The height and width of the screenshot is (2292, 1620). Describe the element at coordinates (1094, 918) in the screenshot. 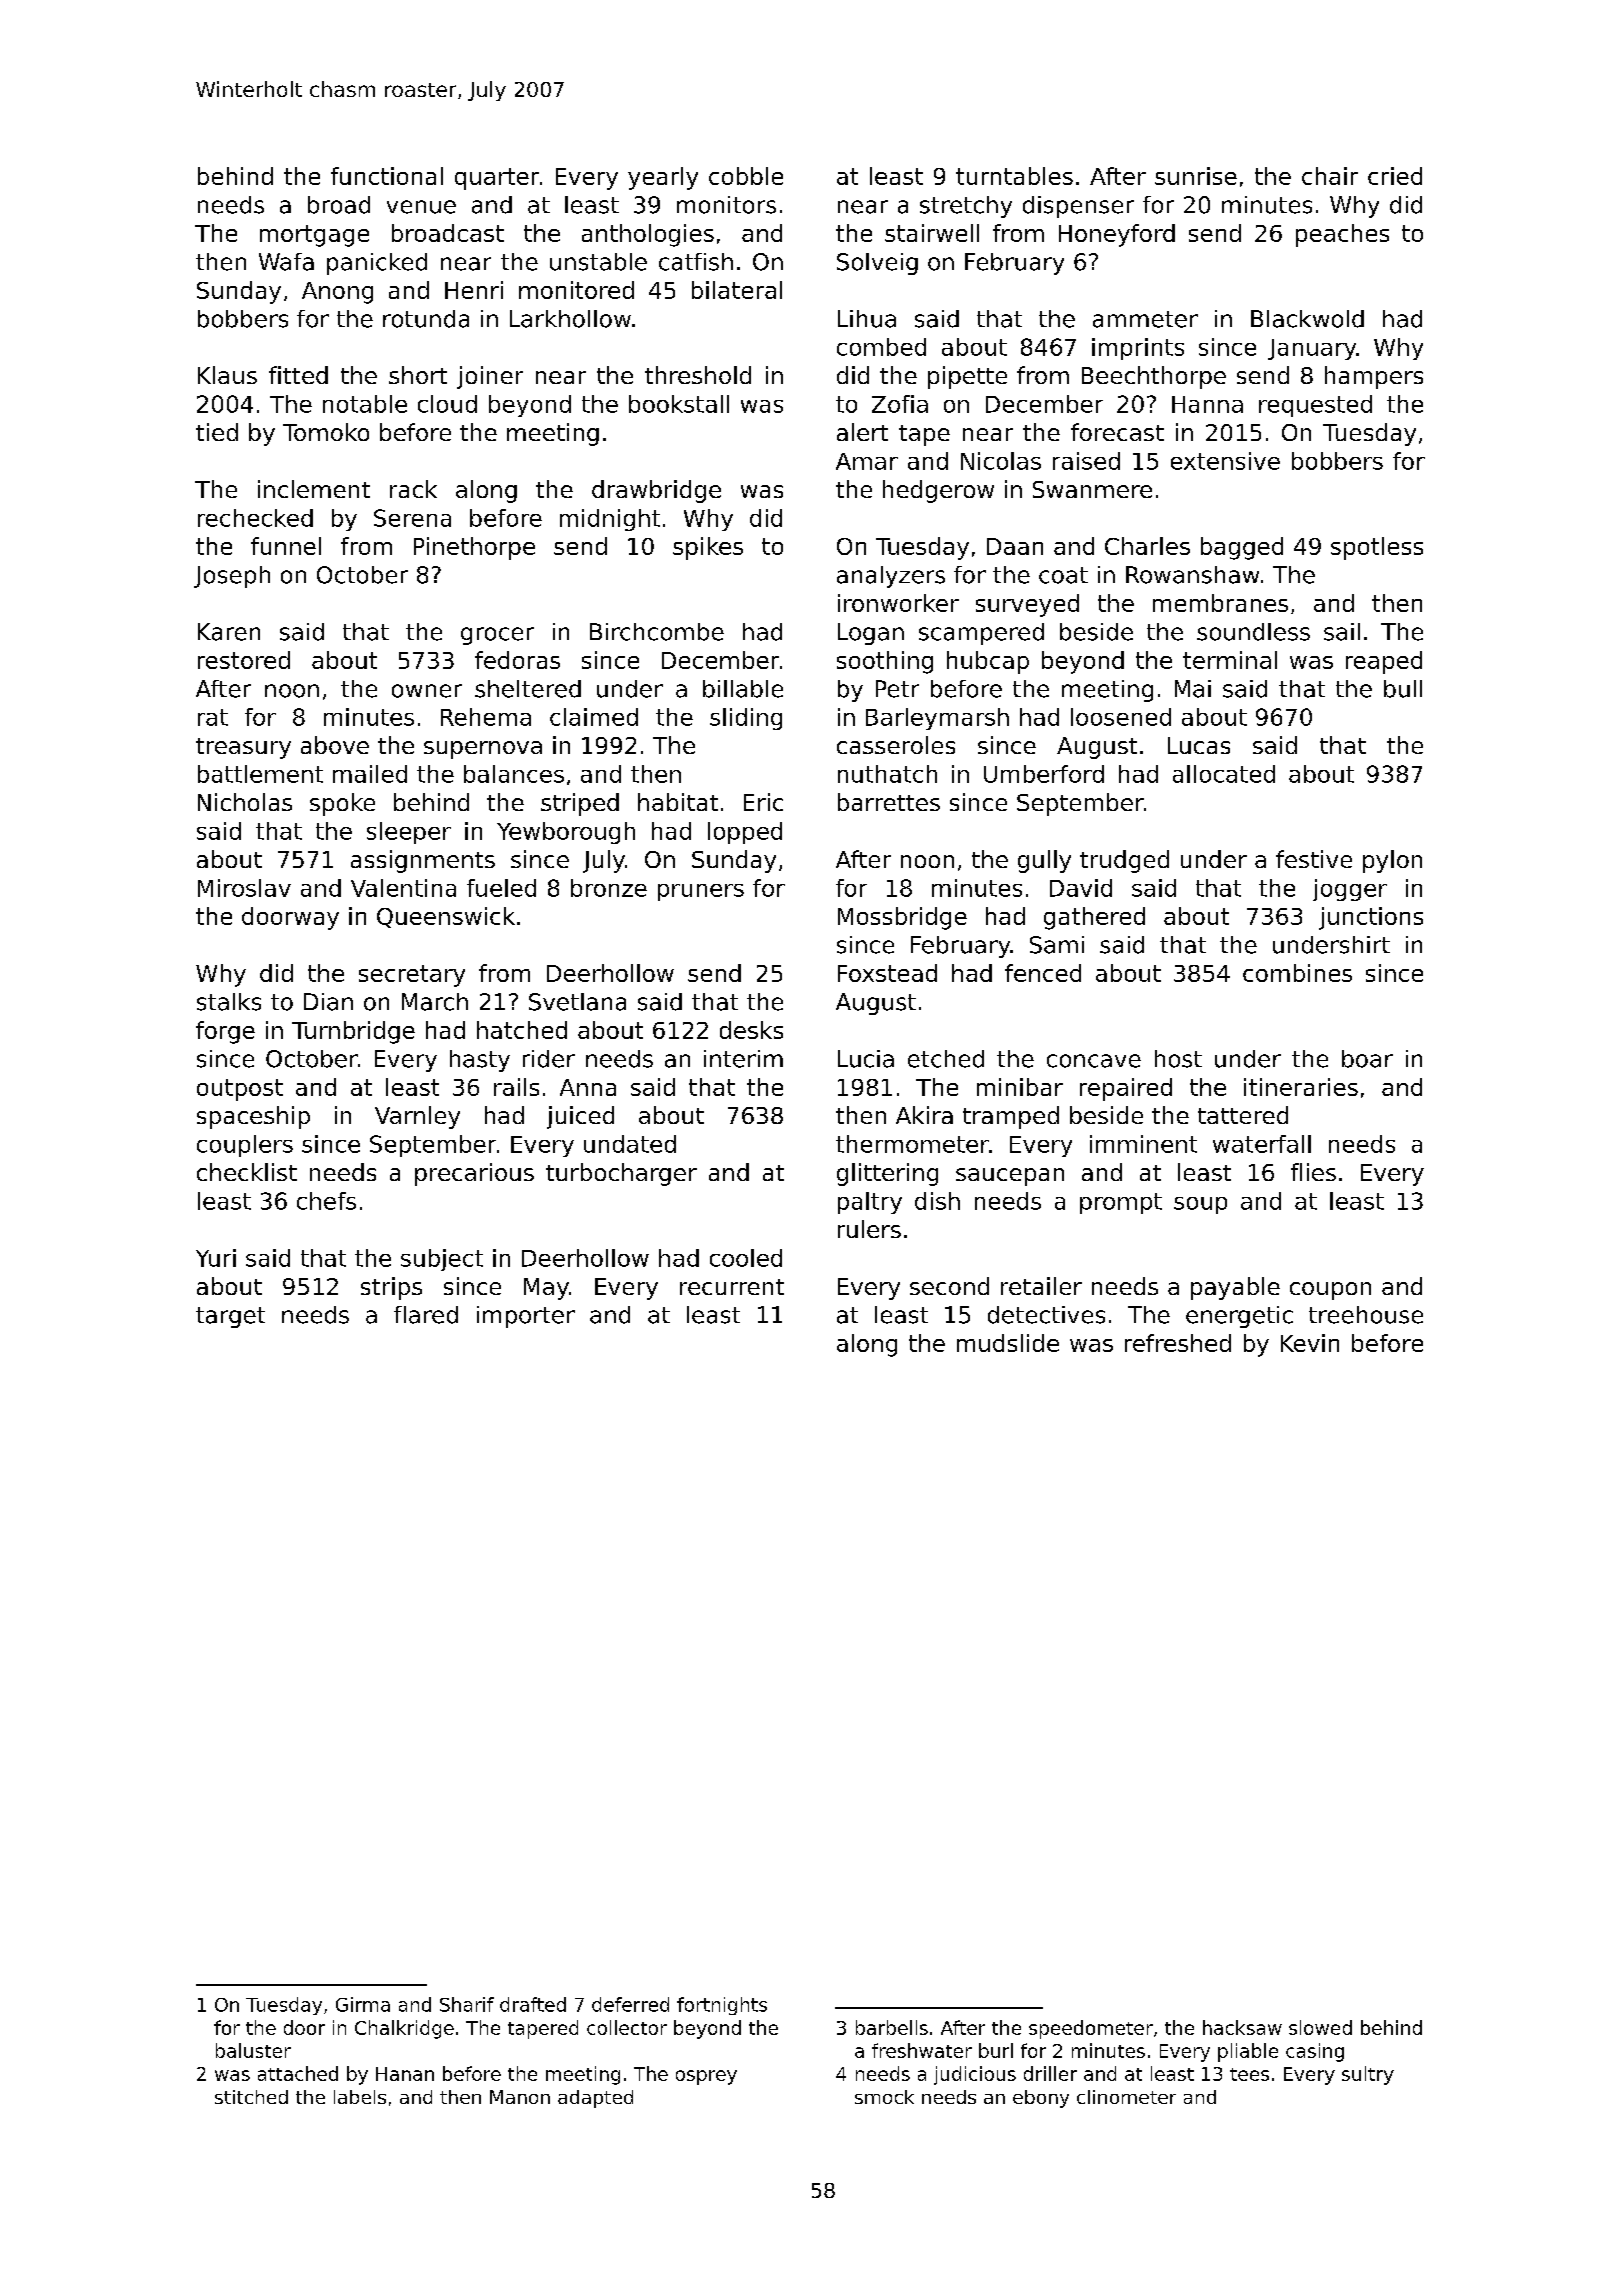

I see `gathered` at that location.
